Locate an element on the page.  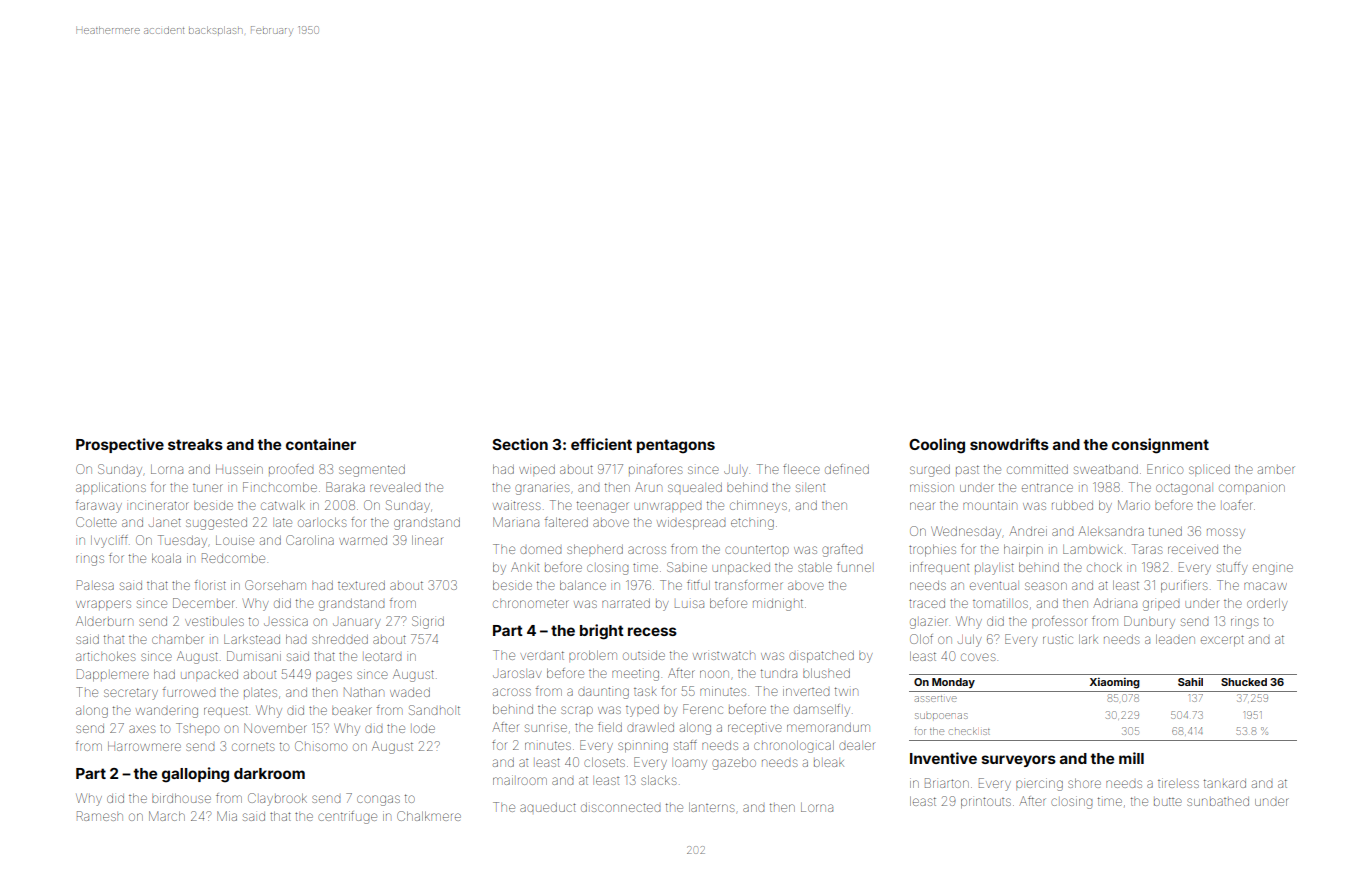
Cooling is located at coordinates (937, 446).
